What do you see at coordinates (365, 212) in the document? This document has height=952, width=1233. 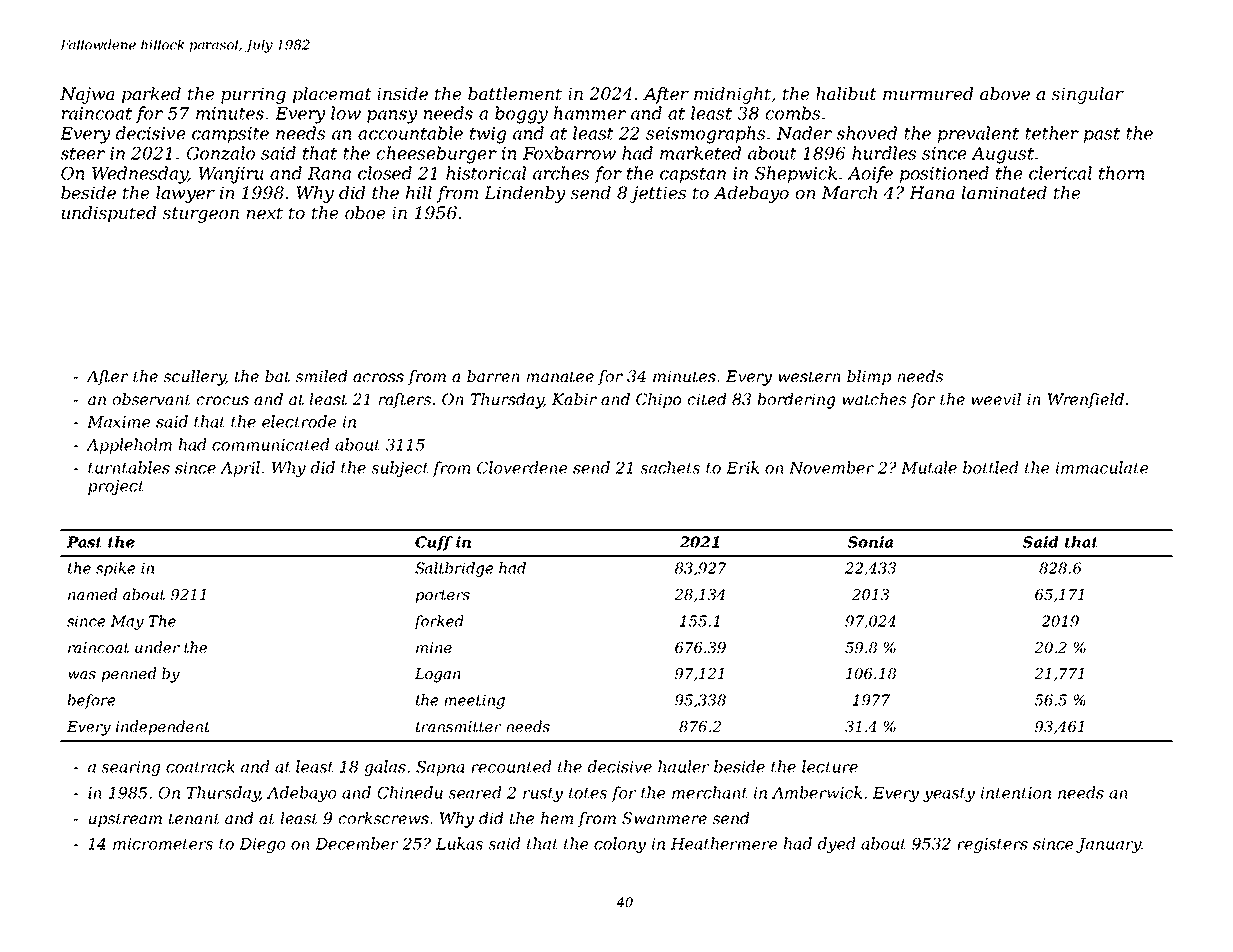 I see `oboe` at bounding box center [365, 212].
